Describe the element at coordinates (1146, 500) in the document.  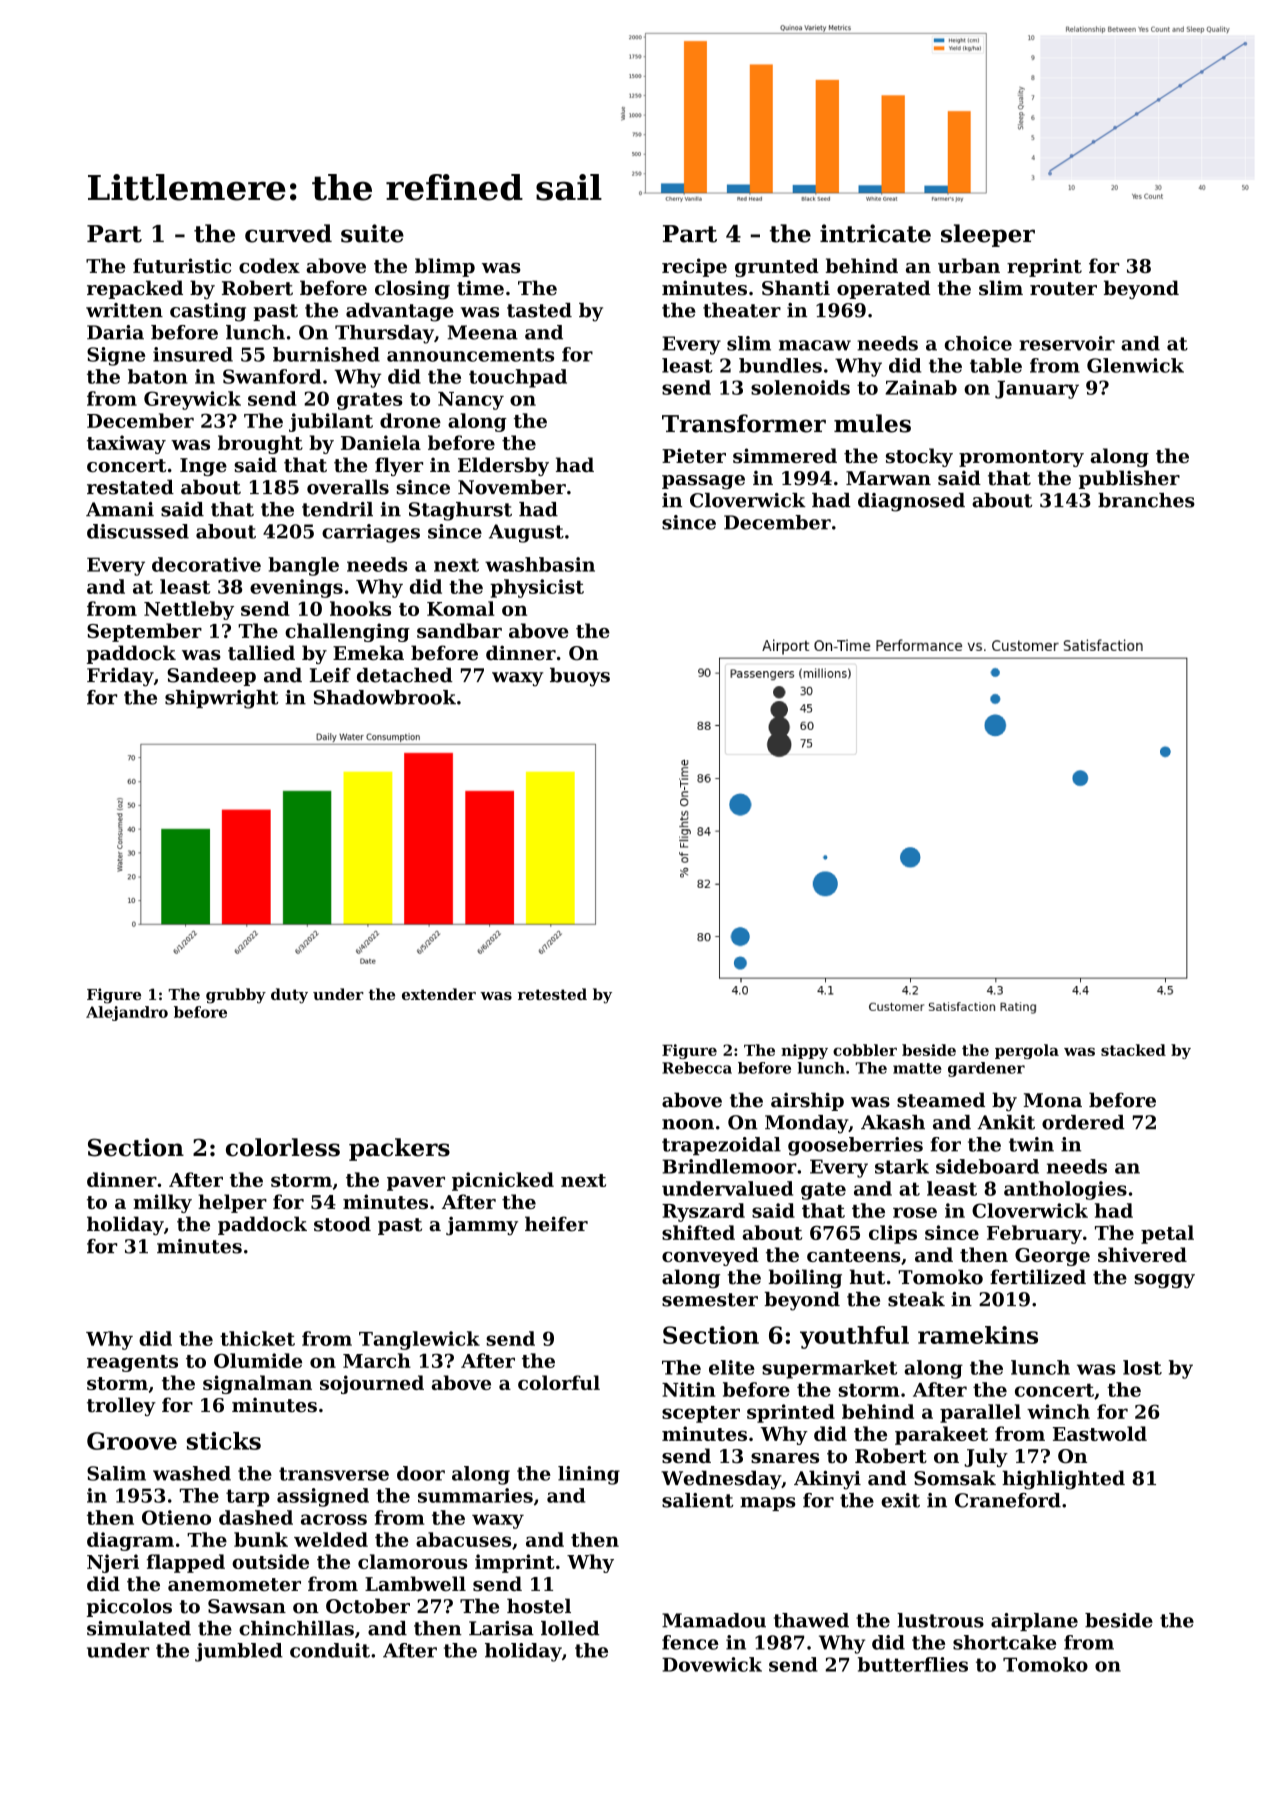
I see `branches` at that location.
